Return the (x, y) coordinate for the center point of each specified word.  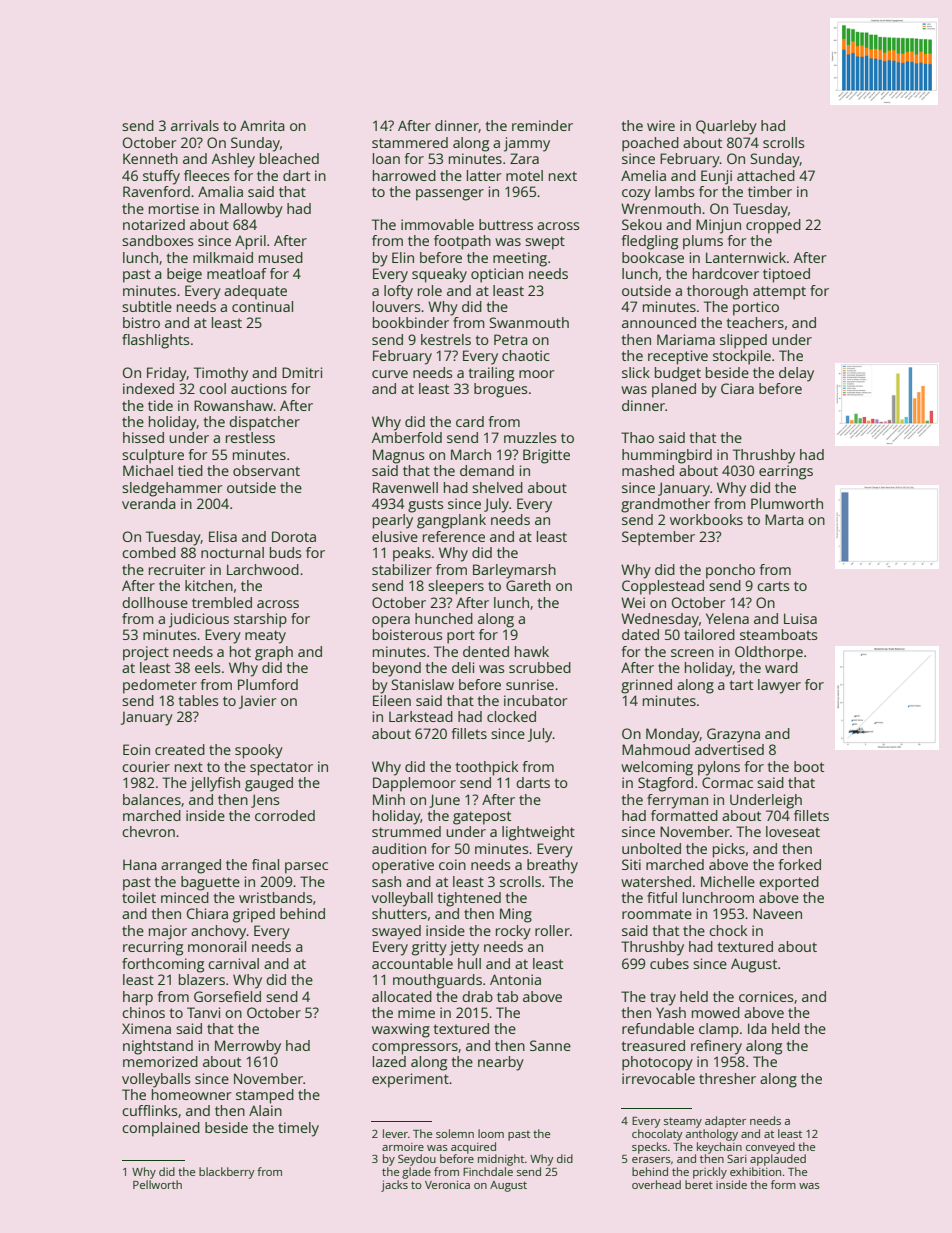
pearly (393, 521)
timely (298, 1129)
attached (766, 175)
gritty (429, 948)
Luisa (800, 618)
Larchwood (263, 569)
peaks (412, 554)
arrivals (195, 125)
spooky (259, 751)
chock (728, 930)
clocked (511, 716)
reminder (542, 125)
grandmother (665, 505)
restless (250, 437)
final (265, 864)
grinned (646, 686)
